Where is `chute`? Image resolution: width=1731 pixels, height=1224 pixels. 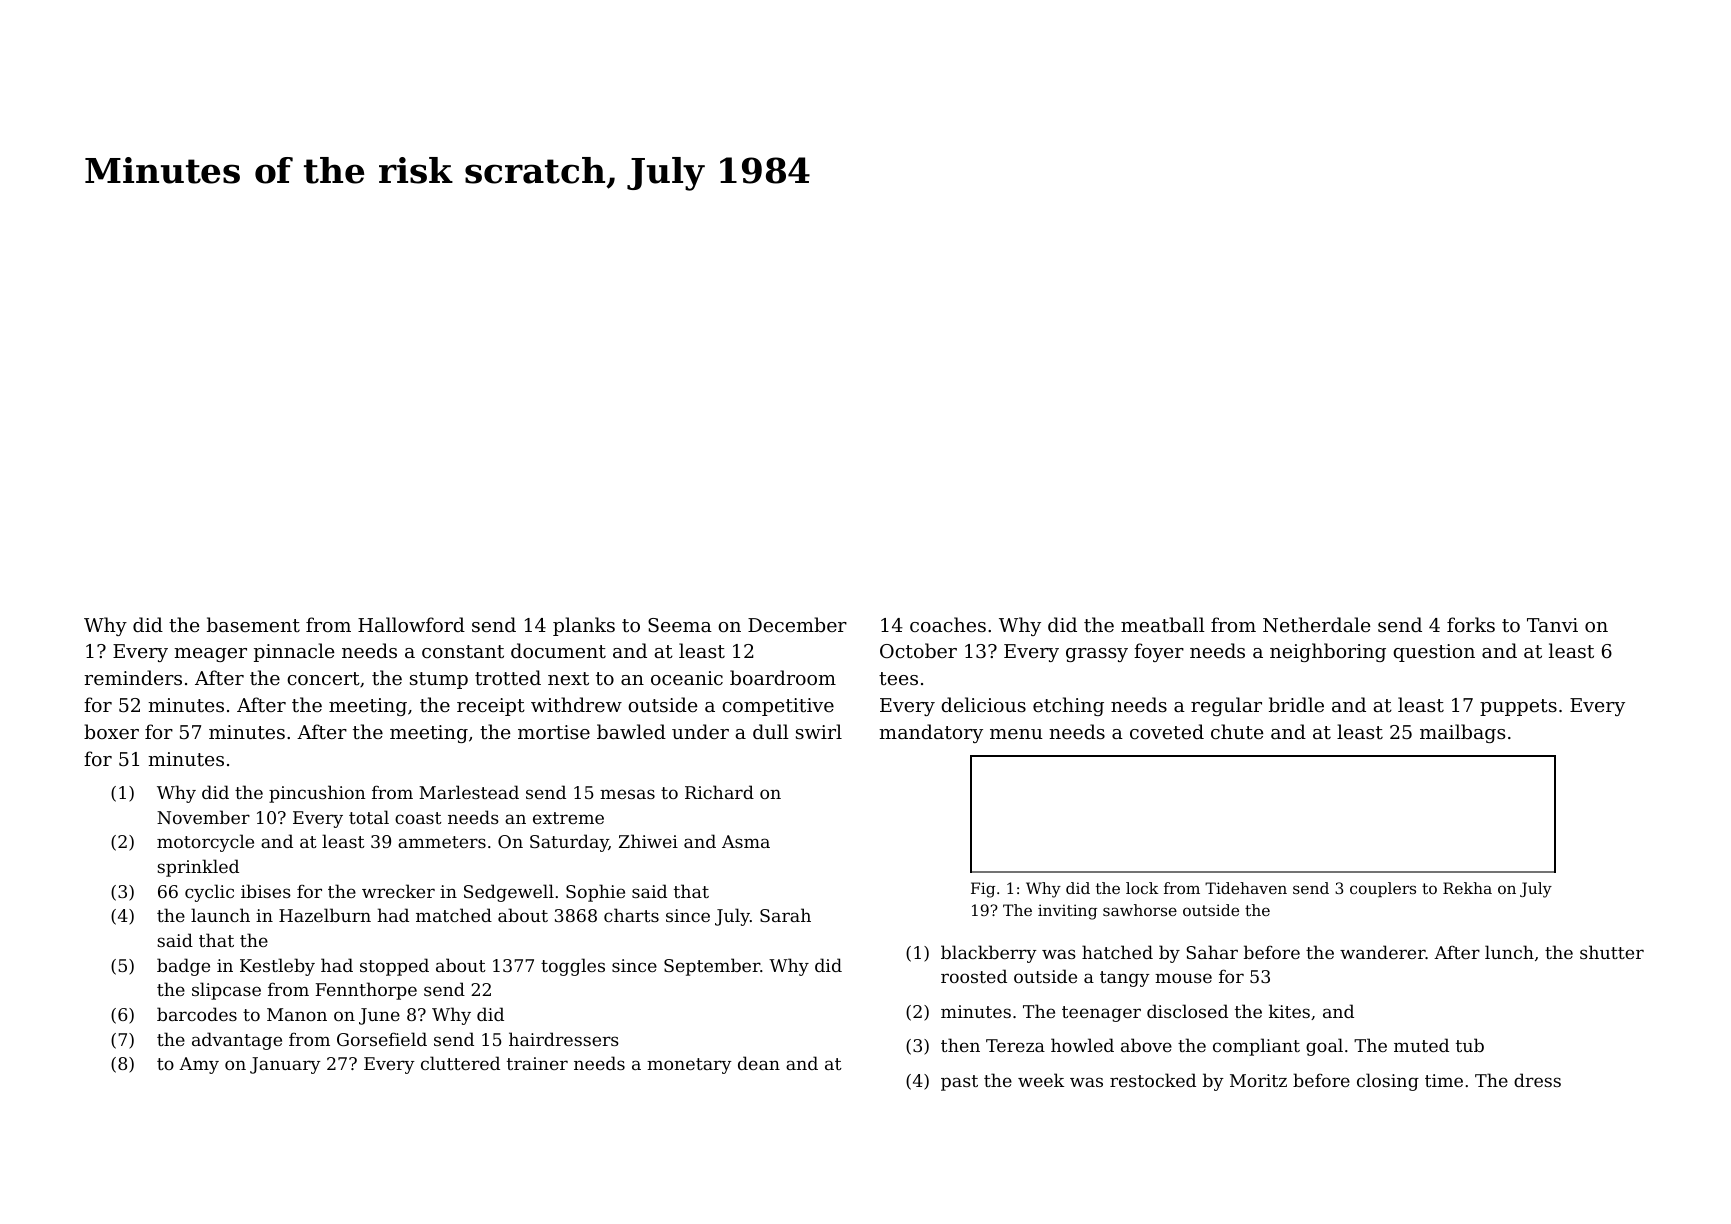 chute is located at coordinates (1237, 731).
